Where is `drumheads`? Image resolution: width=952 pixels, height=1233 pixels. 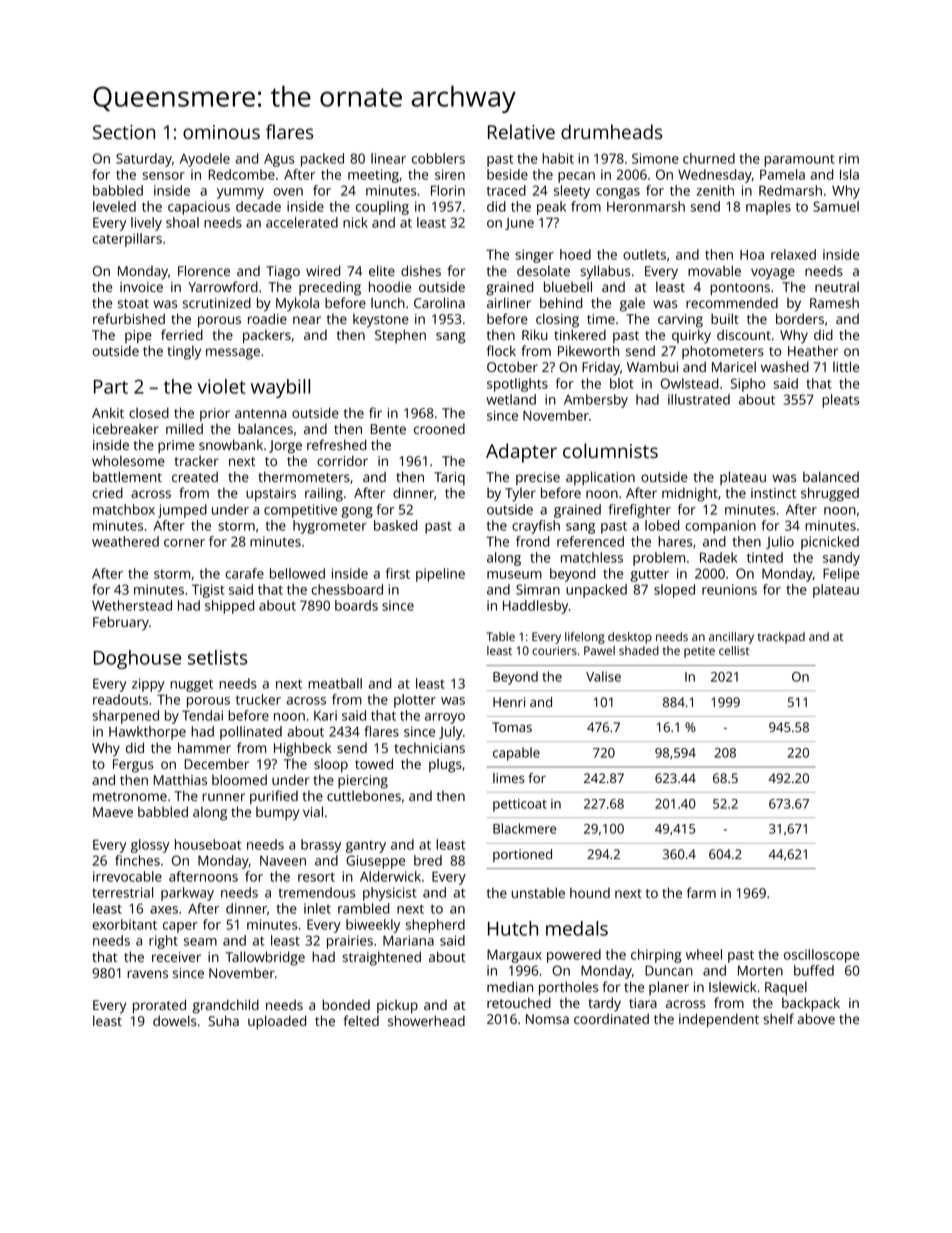
drumheads is located at coordinates (611, 131).
